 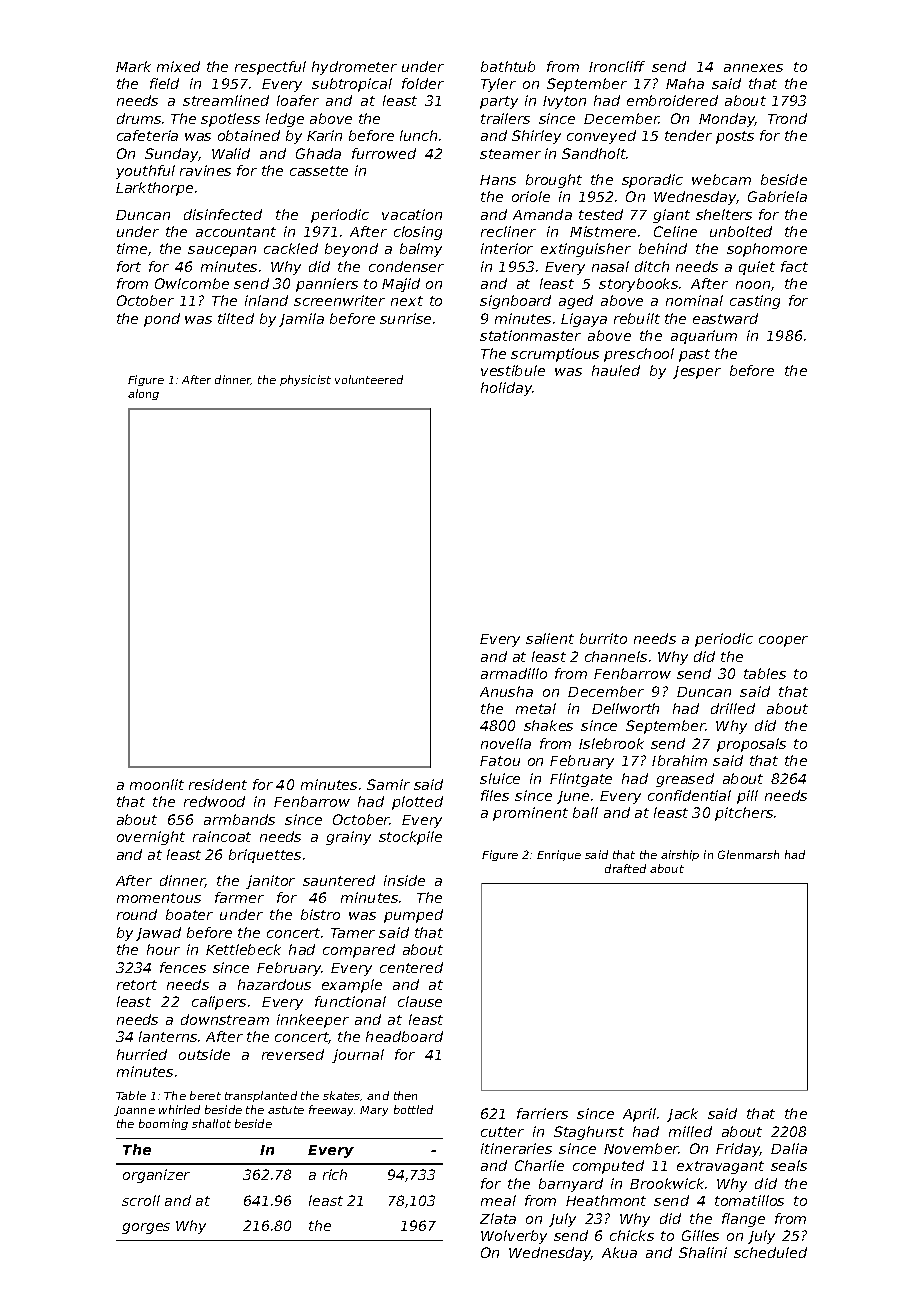 What do you see at coordinates (783, 641) in the screenshot?
I see `cooper` at bounding box center [783, 641].
